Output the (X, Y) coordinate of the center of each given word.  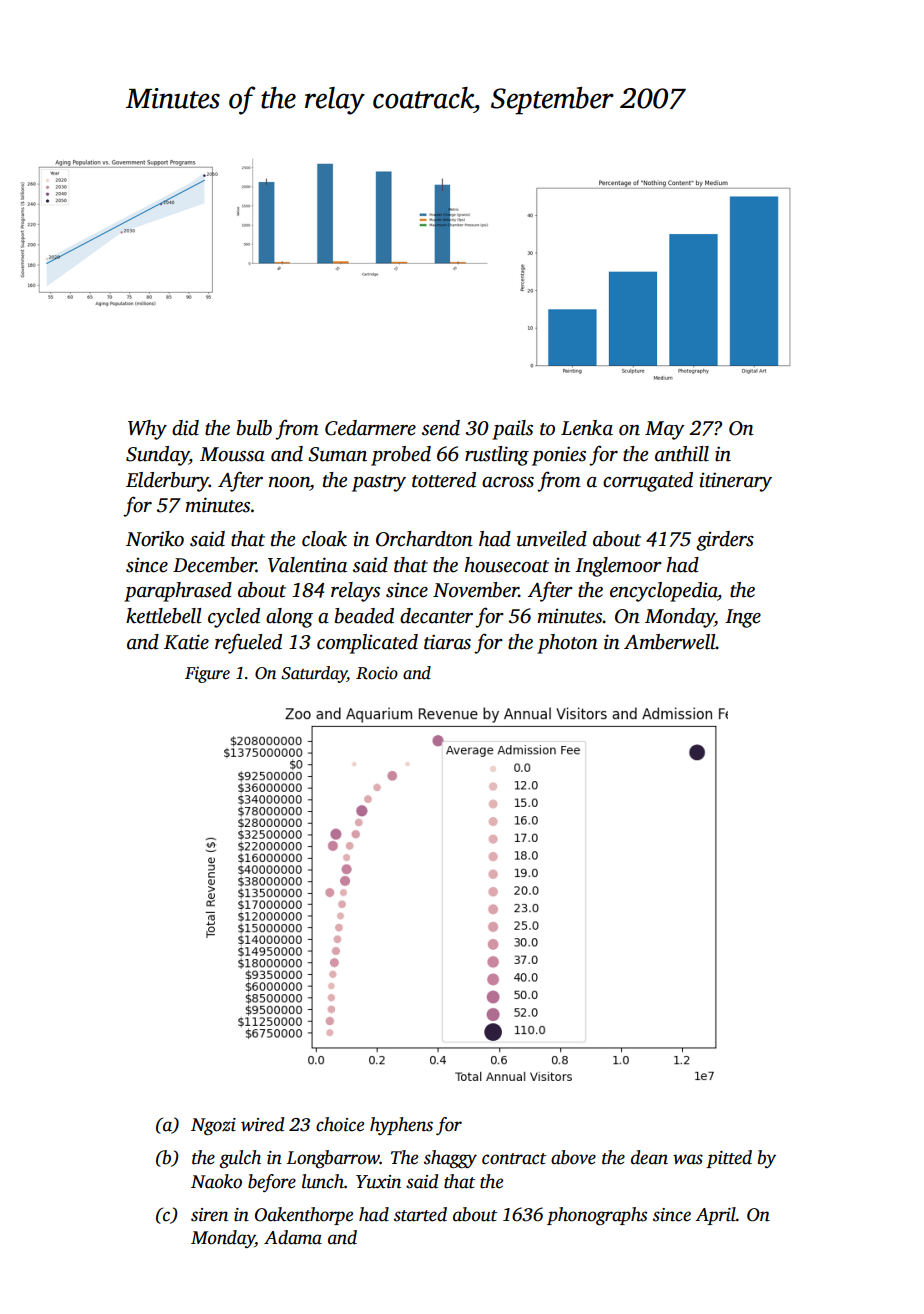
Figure (207, 675)
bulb (254, 428)
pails (512, 430)
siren (209, 1215)
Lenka (587, 428)
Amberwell (670, 642)
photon (567, 644)
